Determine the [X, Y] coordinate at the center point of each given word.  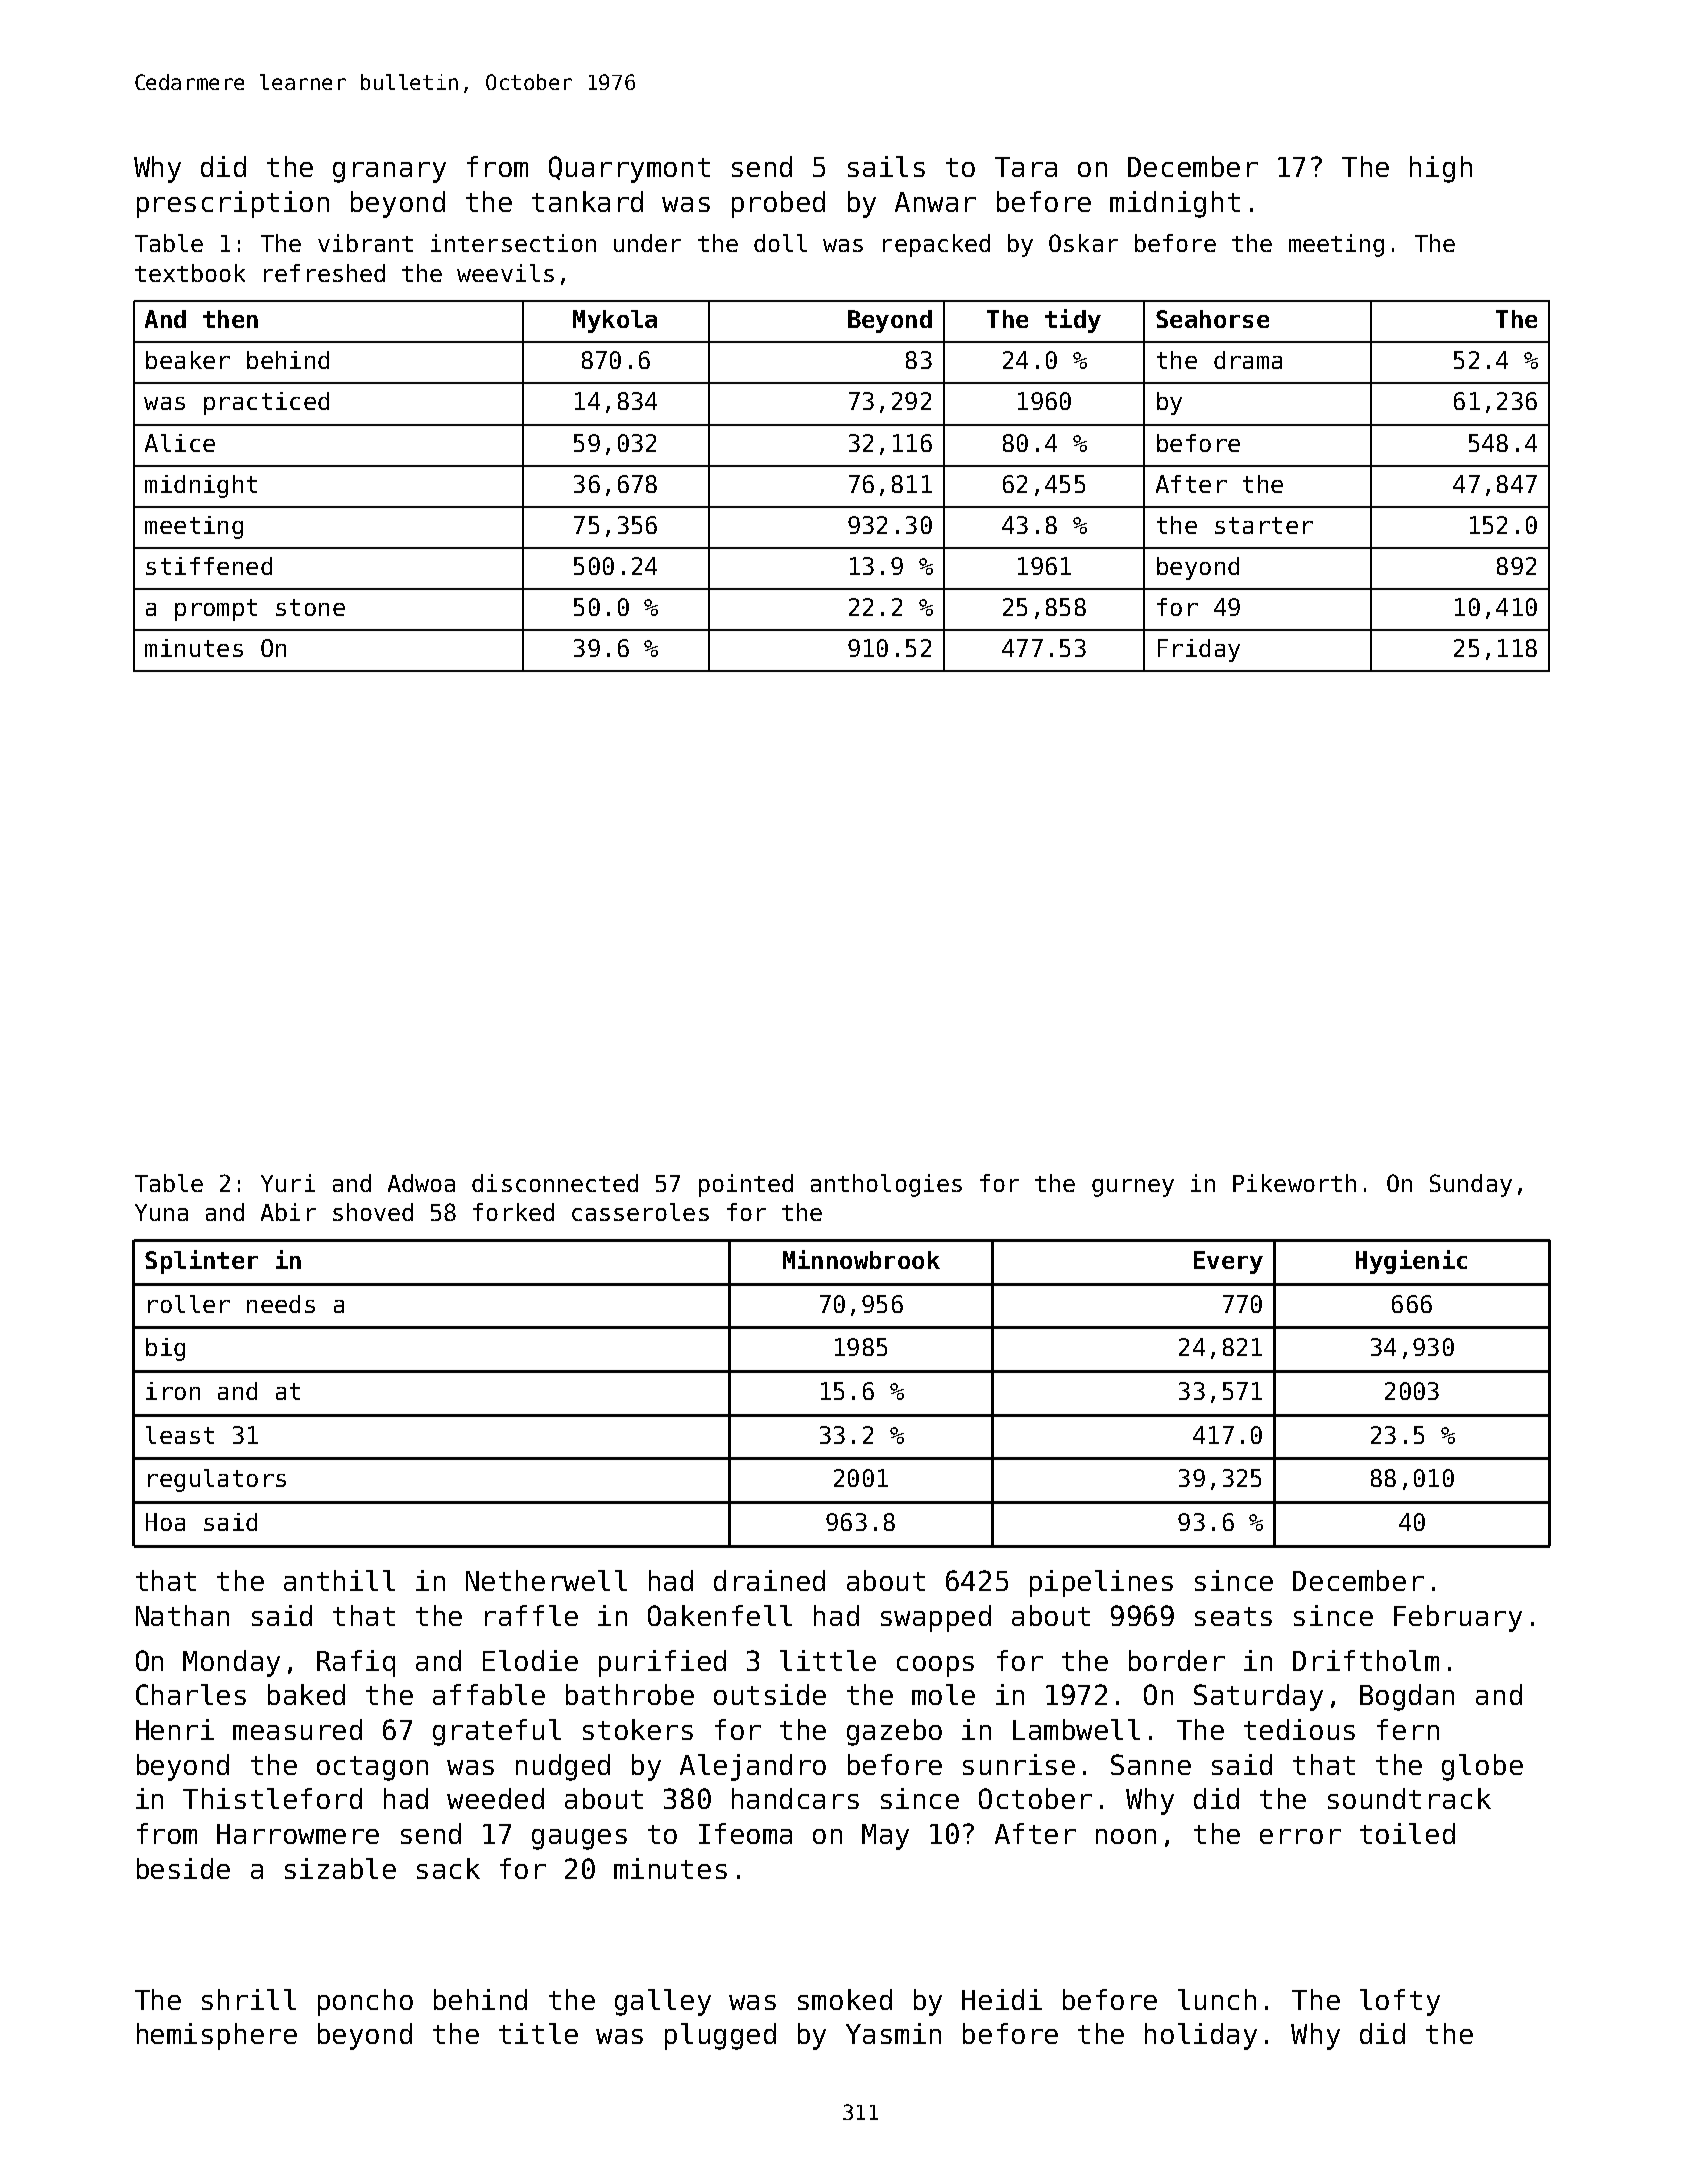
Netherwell [546, 1580]
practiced [266, 403]
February [1458, 1618]
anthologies [886, 1185]
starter [1264, 525]
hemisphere [217, 2036]
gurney [1133, 1188]
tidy [1073, 321]
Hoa [165, 1522]
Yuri [288, 1183]
